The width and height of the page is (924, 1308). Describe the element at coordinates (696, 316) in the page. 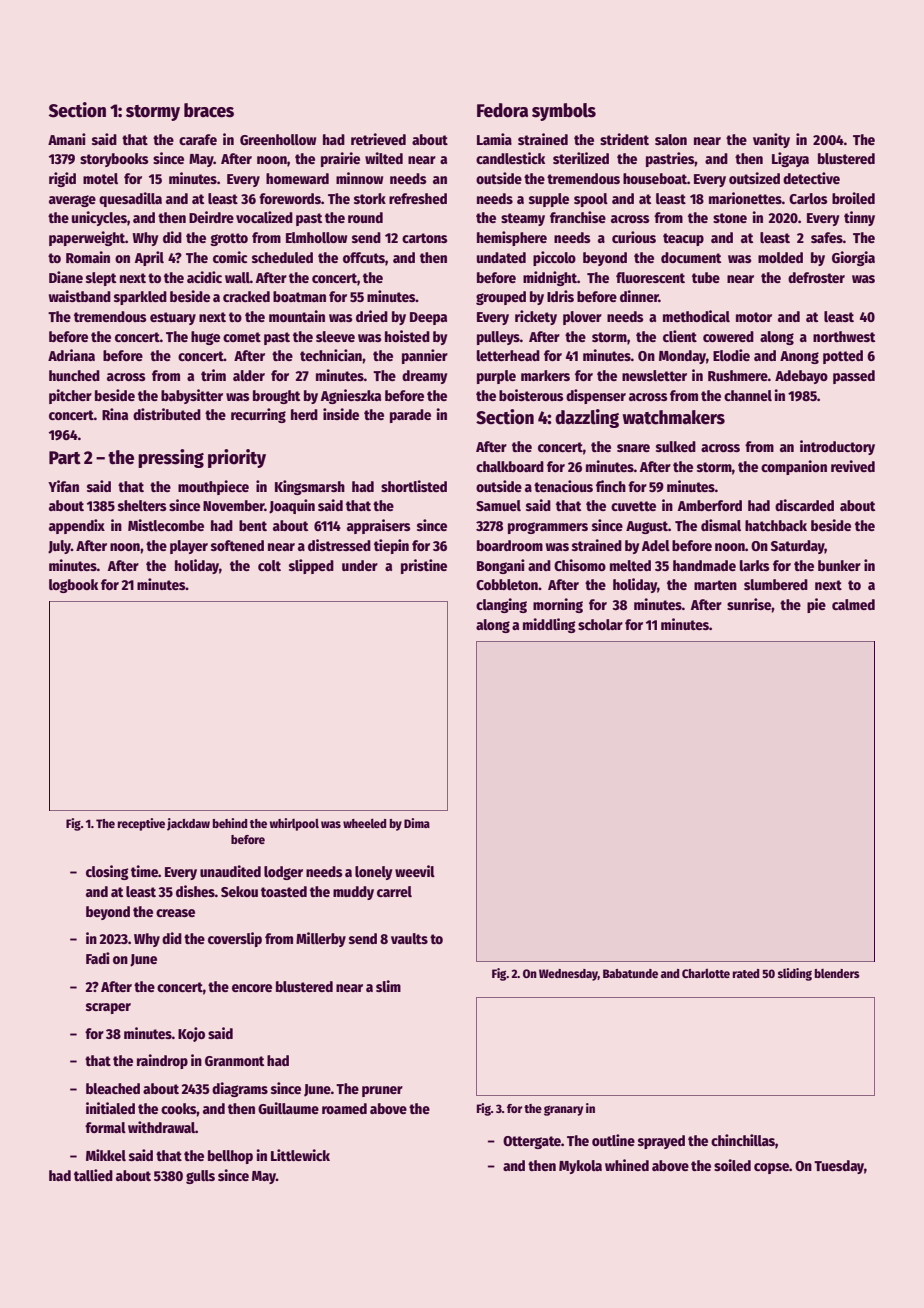

I see `methodical` at that location.
